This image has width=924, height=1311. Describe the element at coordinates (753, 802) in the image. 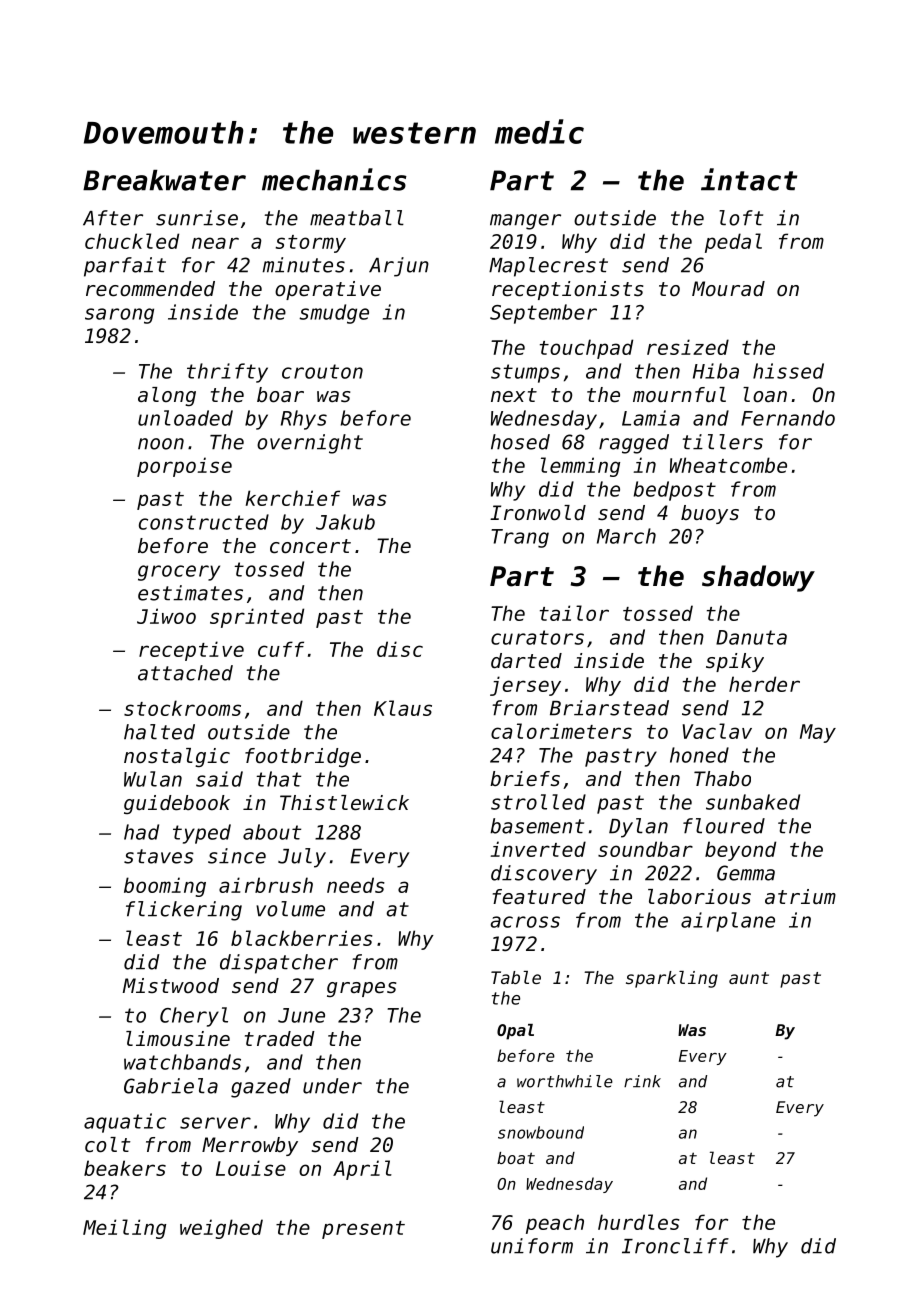

I see `sunbaked` at that location.
